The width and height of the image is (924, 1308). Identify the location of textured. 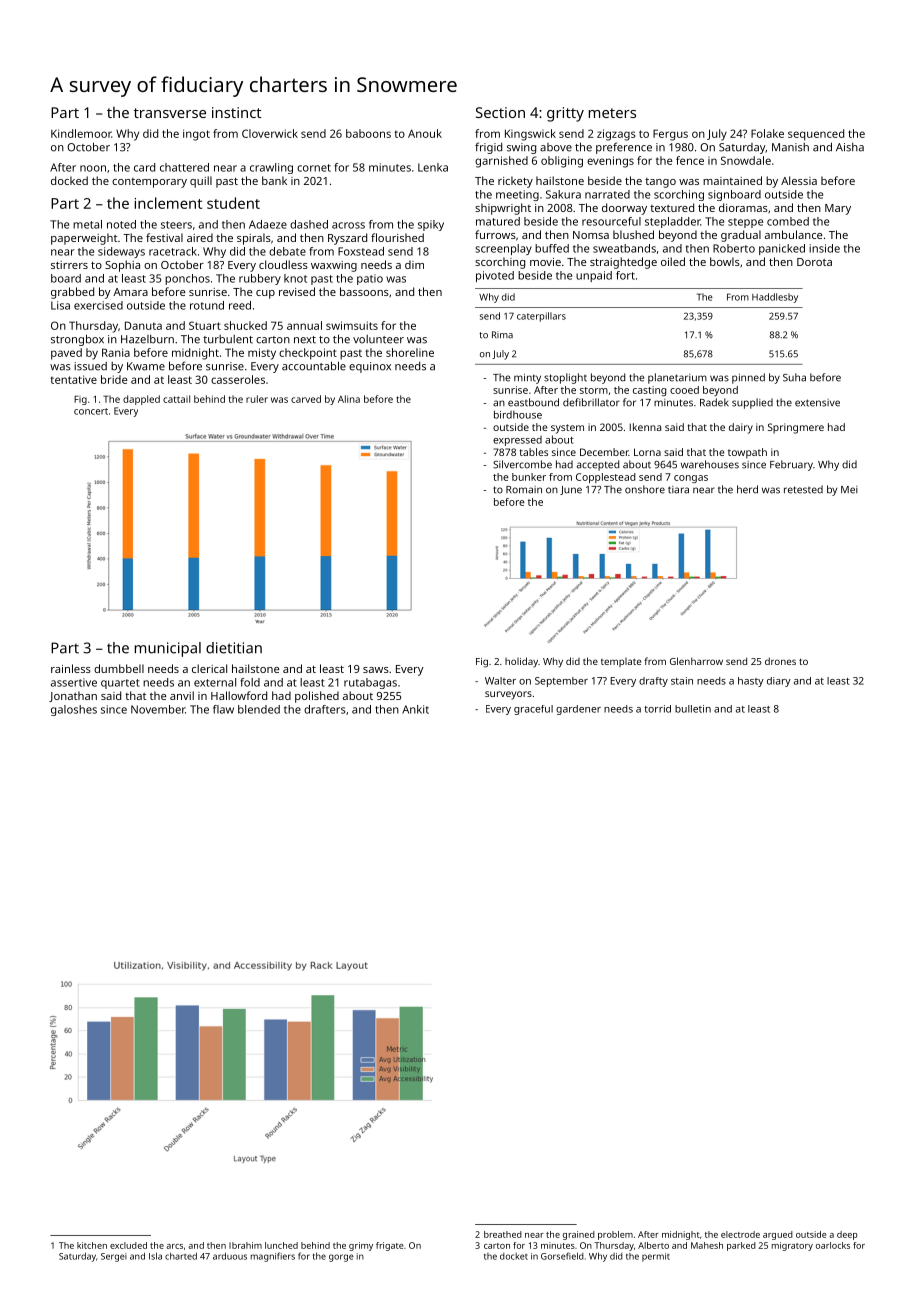
(672, 207).
